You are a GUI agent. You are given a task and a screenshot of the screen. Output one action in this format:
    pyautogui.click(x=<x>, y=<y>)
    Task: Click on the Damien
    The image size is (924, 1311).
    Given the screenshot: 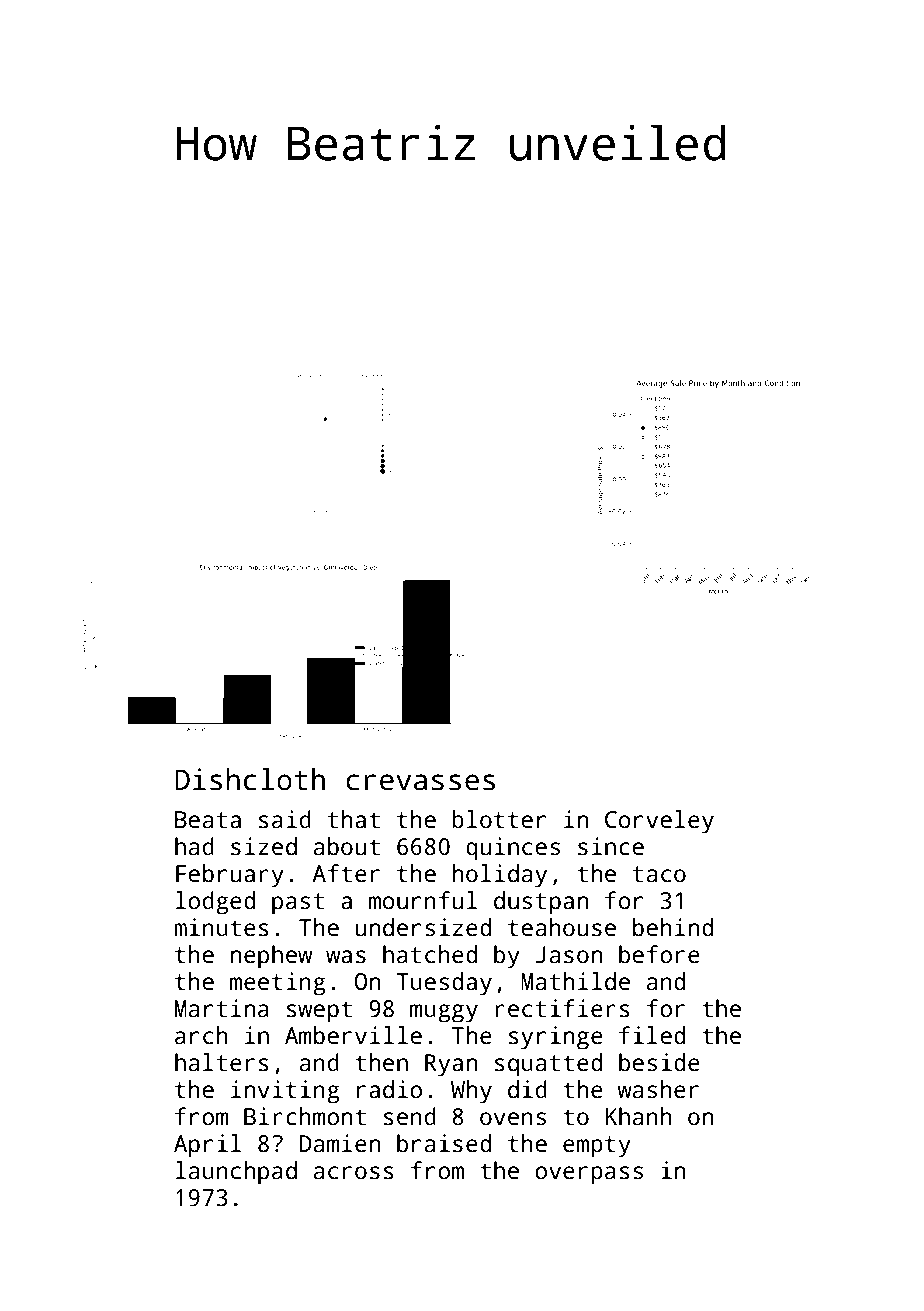 What is the action you would take?
    pyautogui.click(x=340, y=1143)
